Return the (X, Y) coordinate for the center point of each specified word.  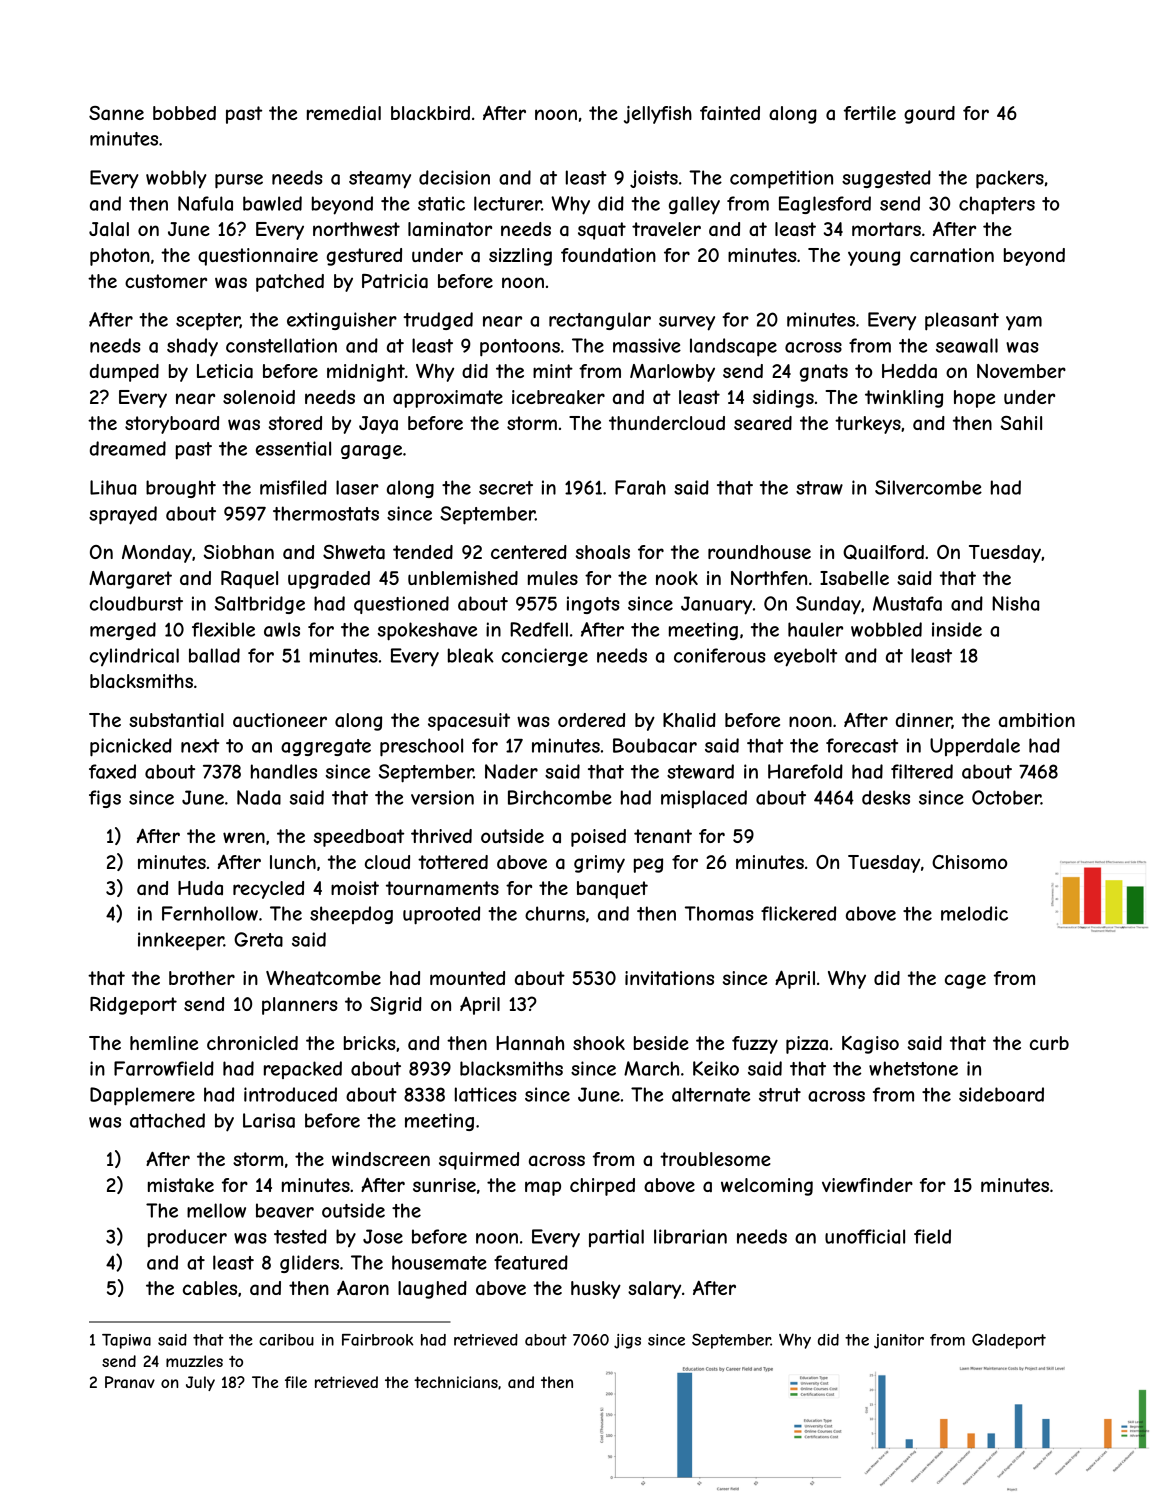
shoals (603, 552)
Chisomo (969, 862)
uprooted (441, 915)
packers (1010, 179)
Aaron (363, 1288)
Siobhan (239, 552)
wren (244, 837)
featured (531, 1262)
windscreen (381, 1159)
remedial (344, 113)
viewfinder (867, 1185)
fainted (730, 113)
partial (616, 1238)
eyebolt (805, 657)
